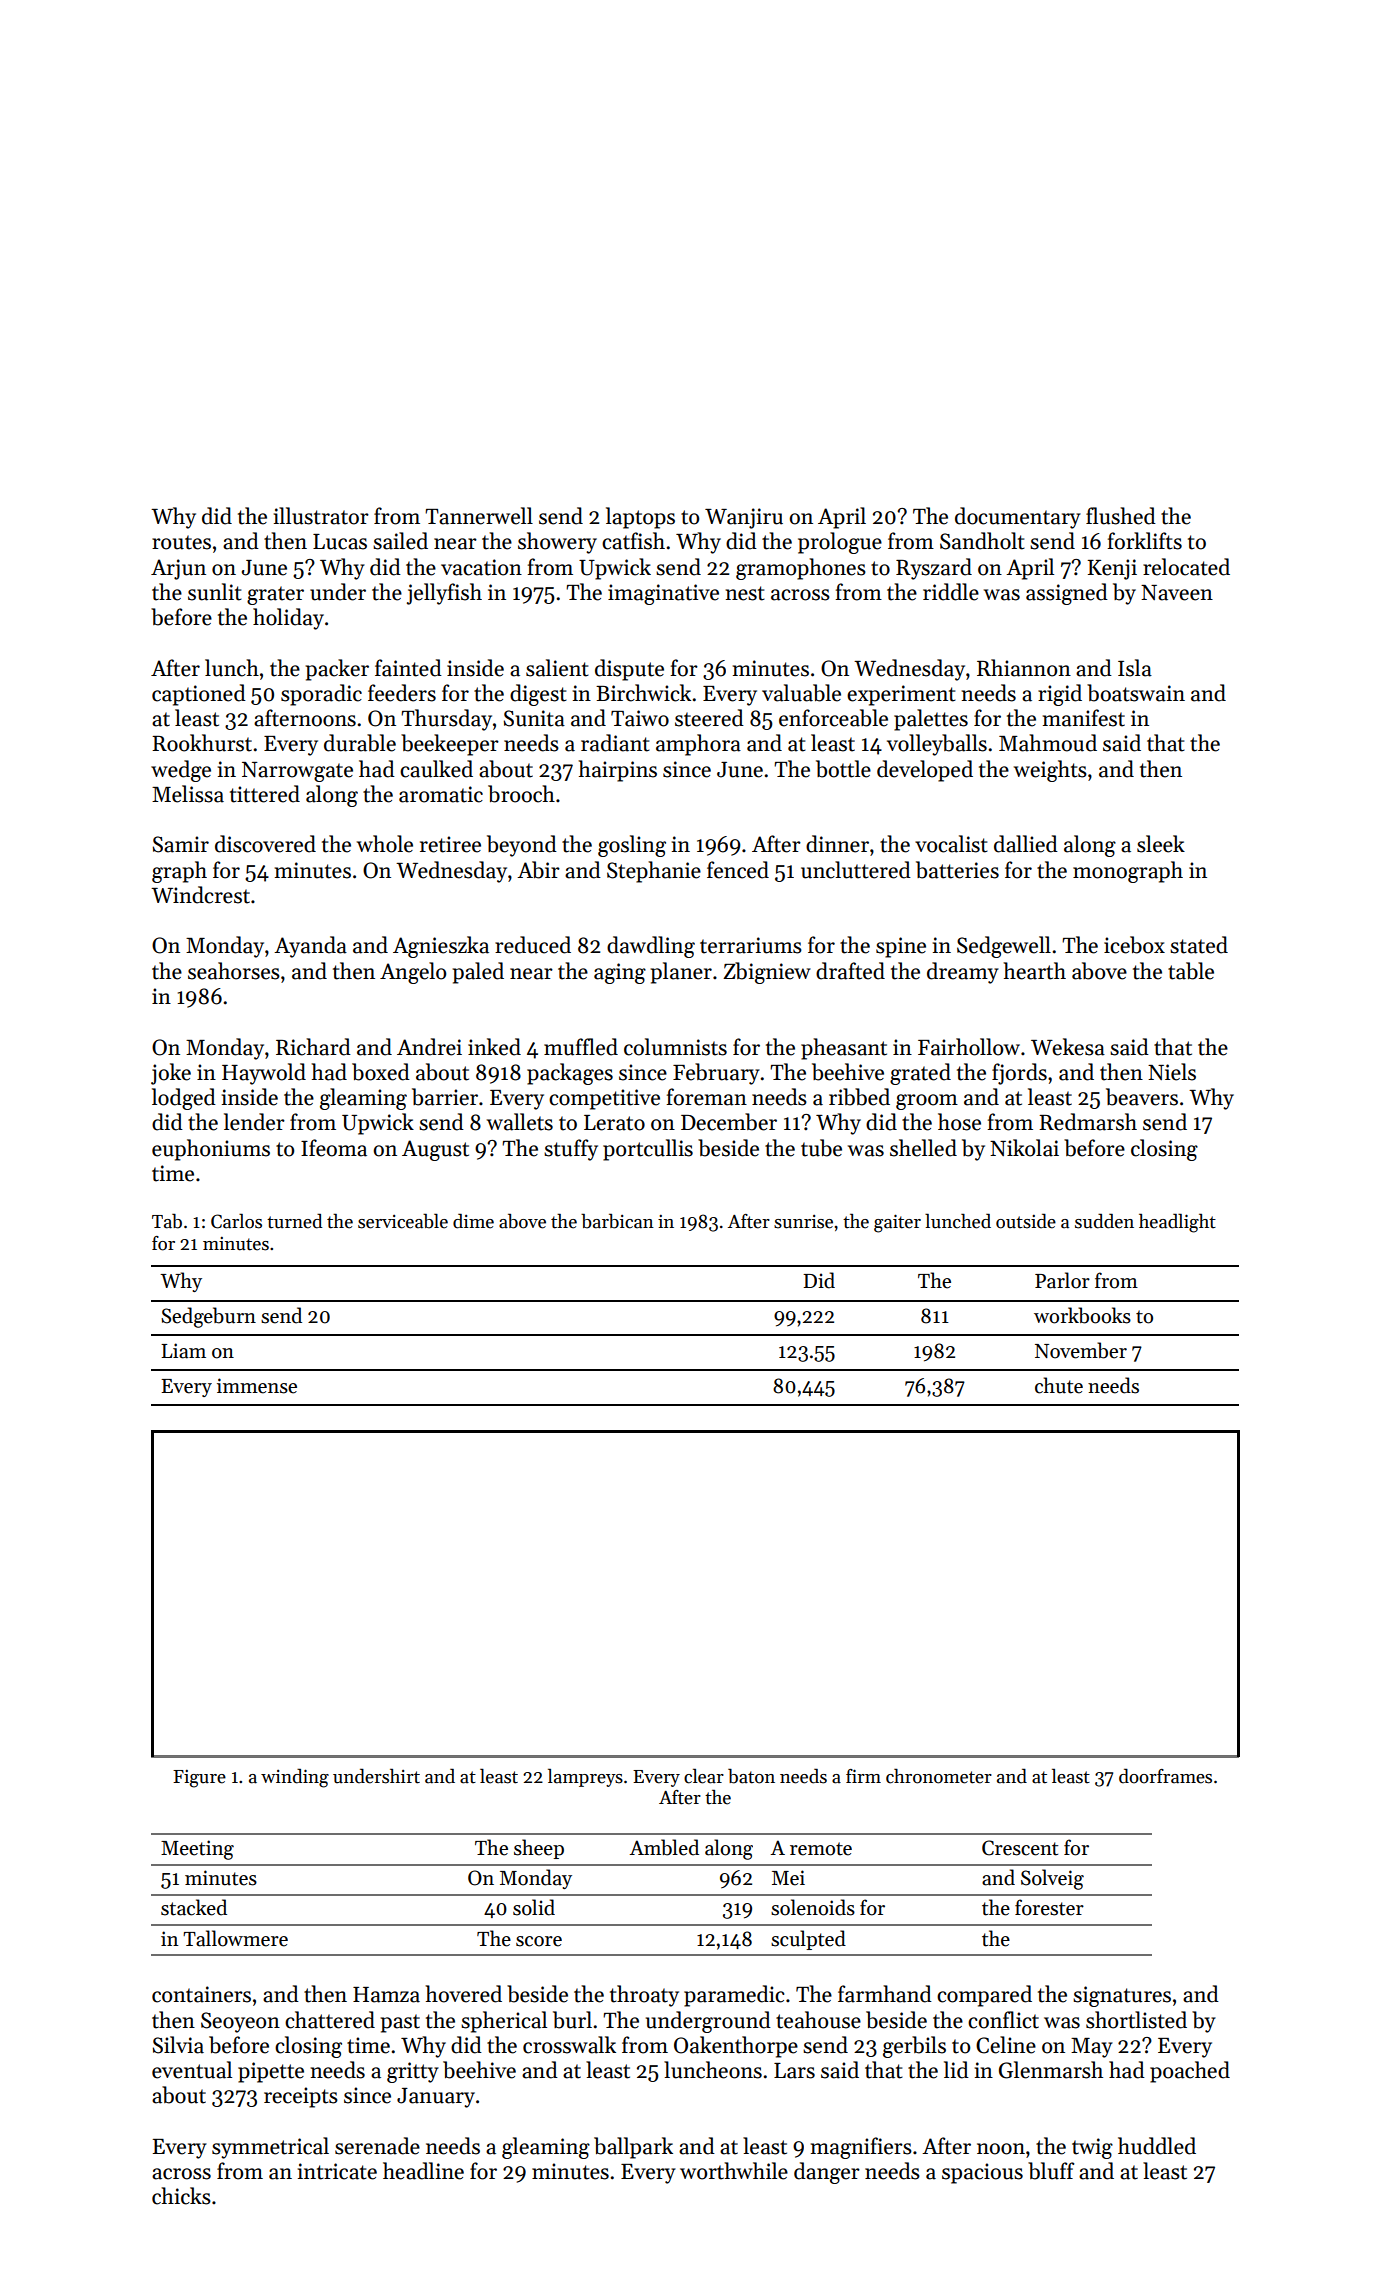 This screenshot has width=1391, height=2291. What do you see at coordinates (181, 2196) in the screenshot?
I see `chicks` at bounding box center [181, 2196].
